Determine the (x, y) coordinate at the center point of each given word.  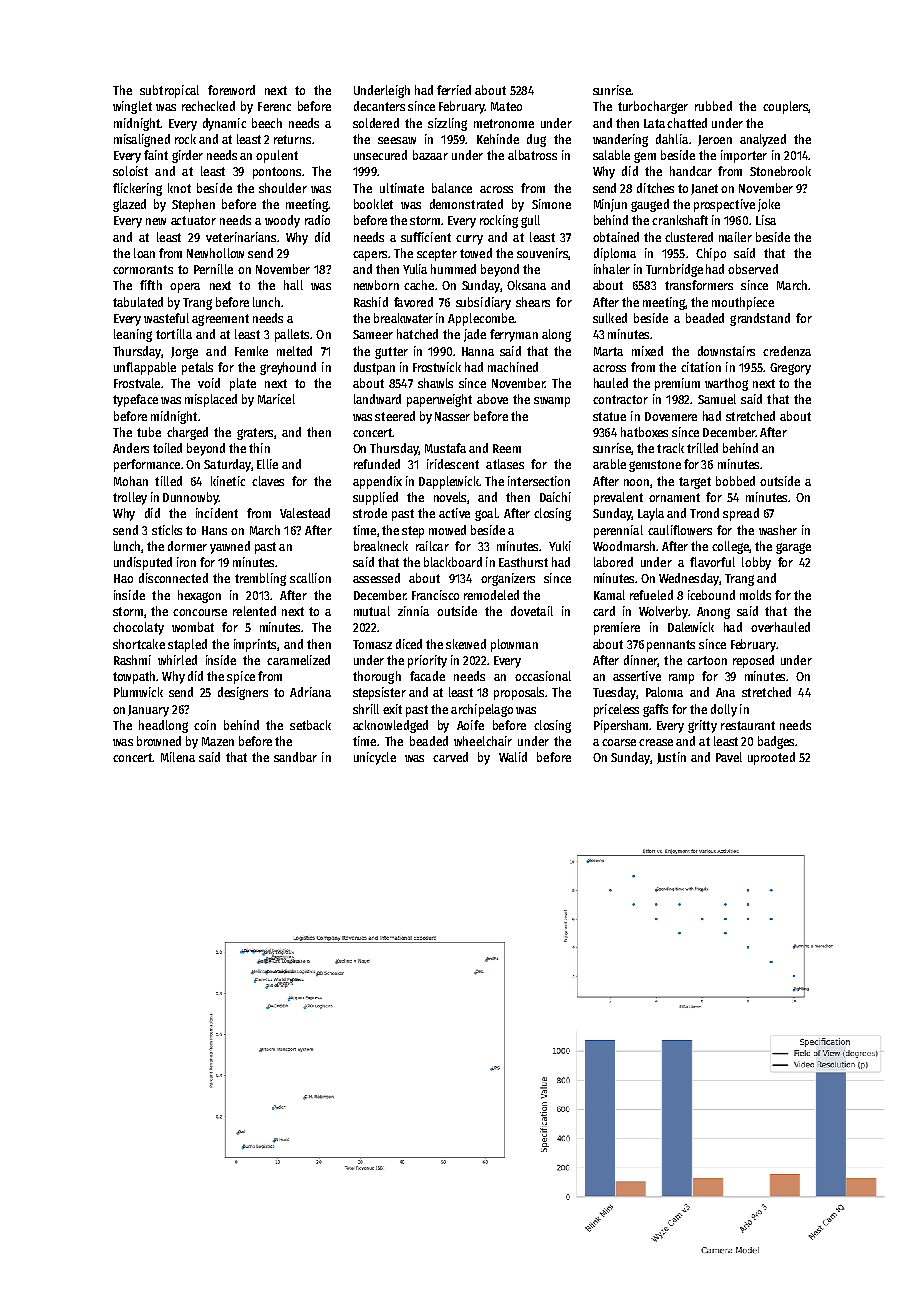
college (730, 547)
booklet (373, 204)
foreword (231, 90)
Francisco (435, 595)
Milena (178, 757)
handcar (691, 171)
